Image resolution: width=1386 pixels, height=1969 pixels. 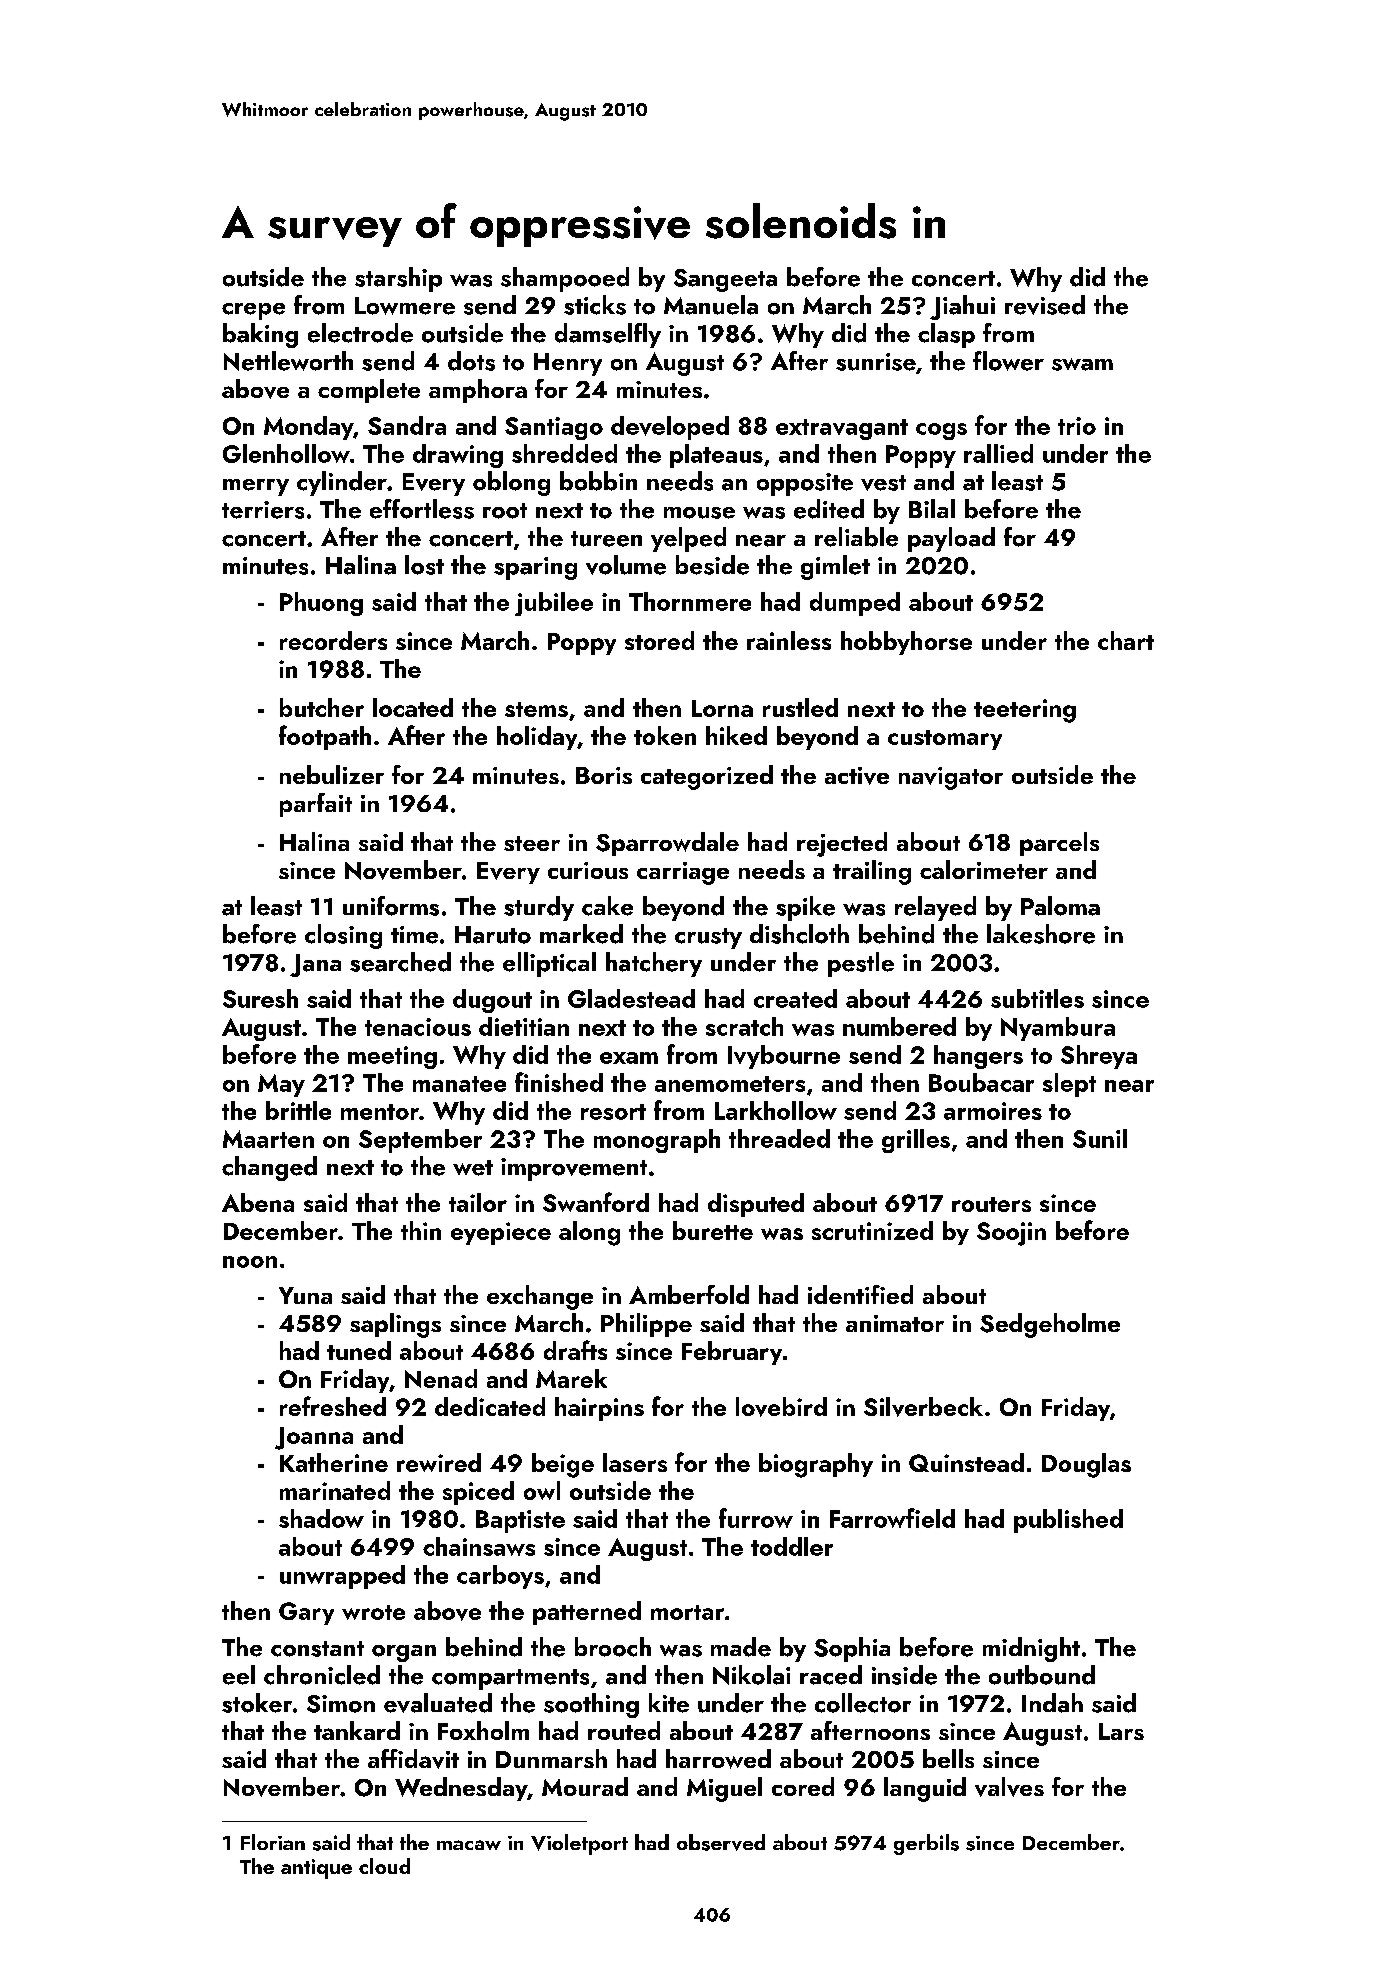 What do you see at coordinates (1082, 364) in the image?
I see `swam` at bounding box center [1082, 364].
